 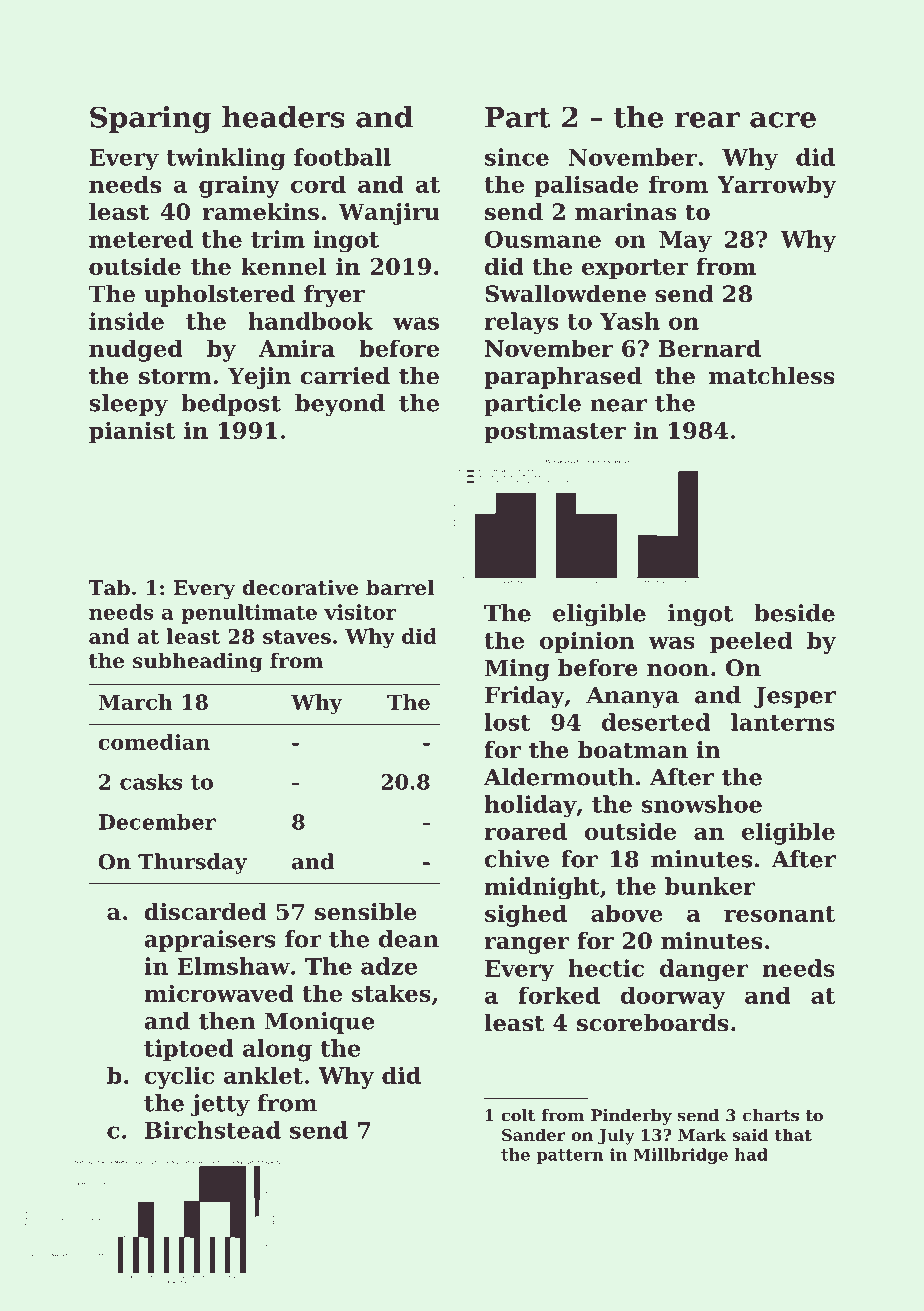 What do you see at coordinates (128, 405) in the page?
I see `sleepy` at bounding box center [128, 405].
